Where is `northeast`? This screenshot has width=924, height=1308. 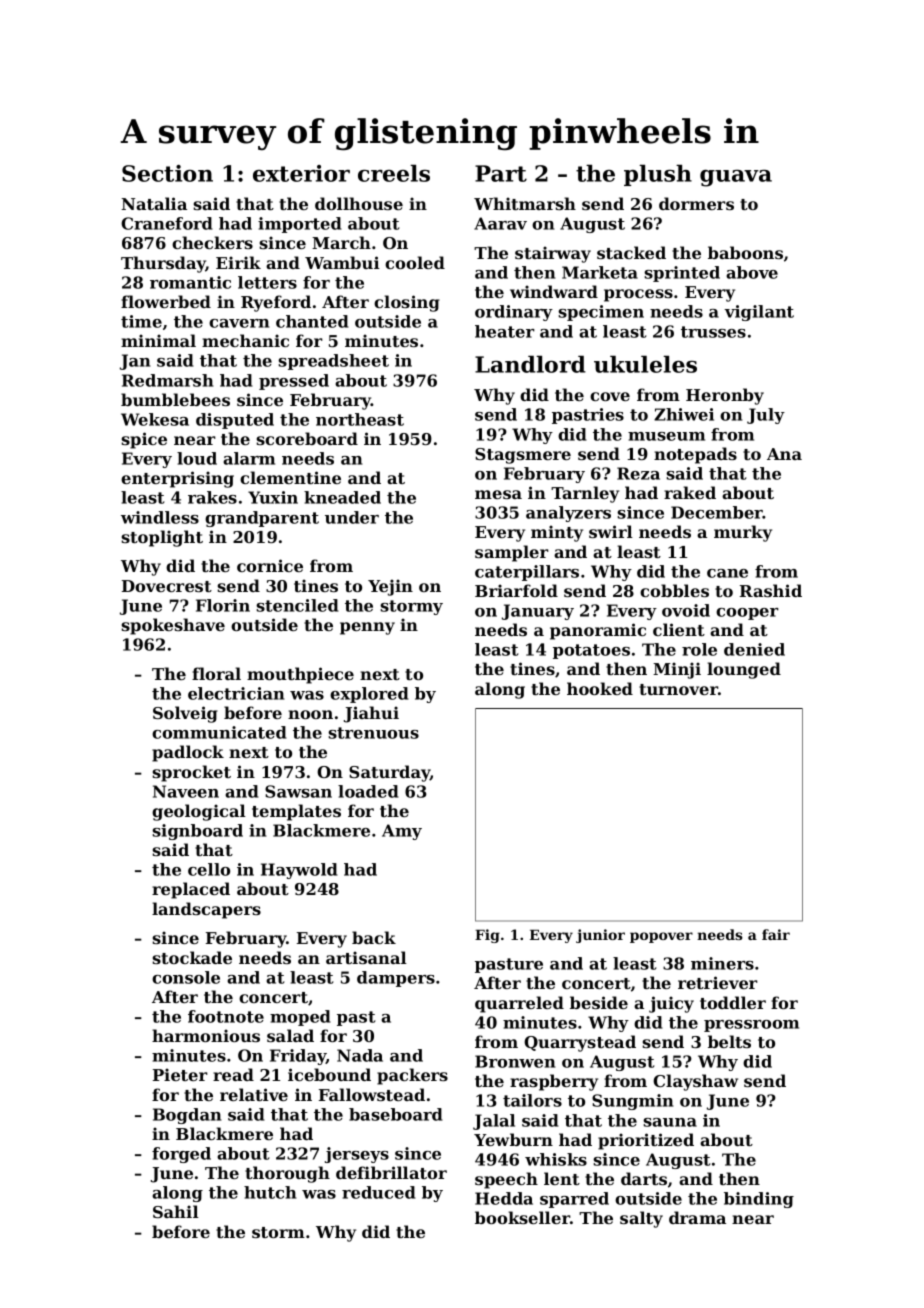 northeast is located at coordinates (360, 419).
